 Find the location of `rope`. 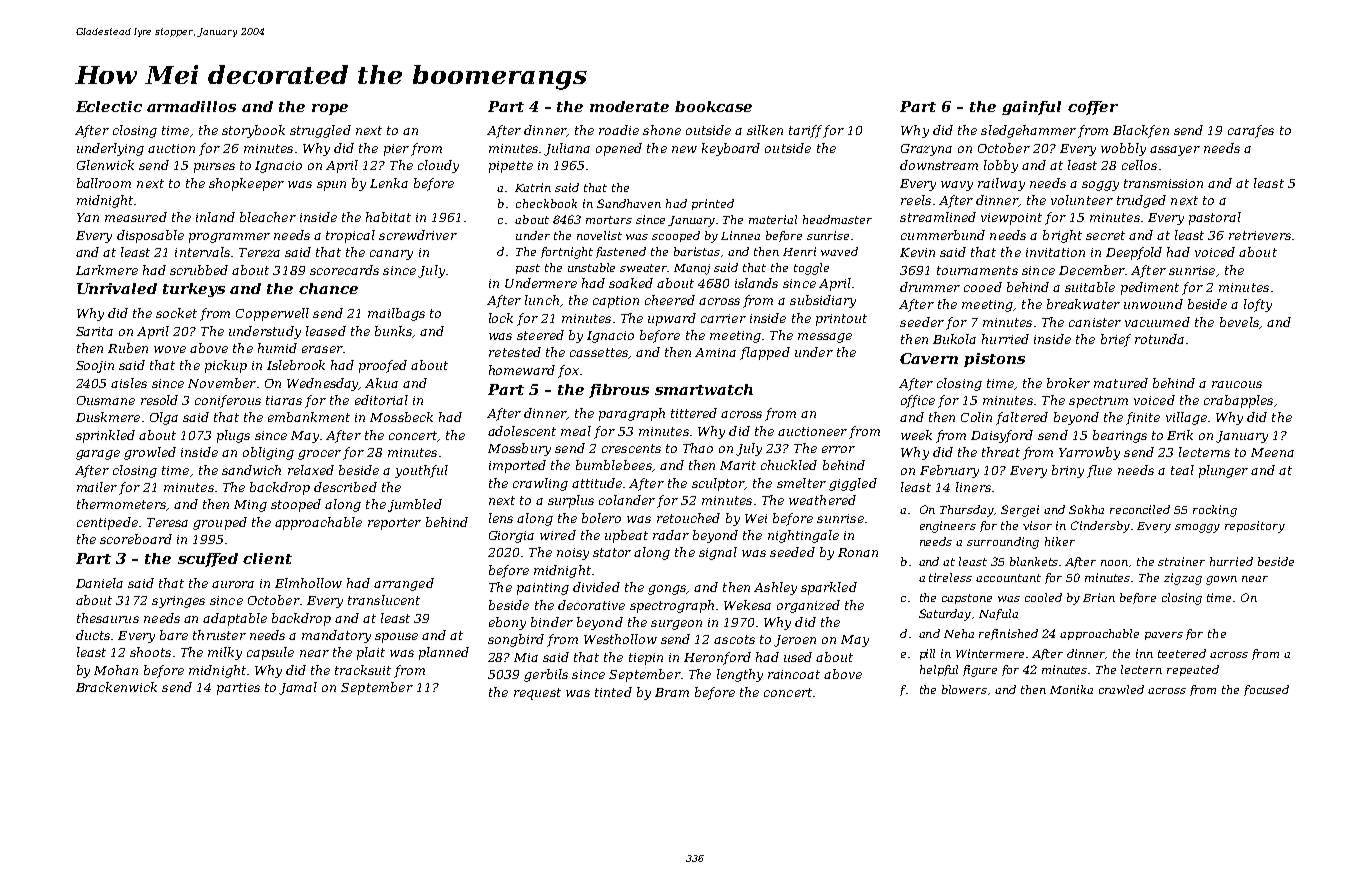

rope is located at coordinates (330, 109).
